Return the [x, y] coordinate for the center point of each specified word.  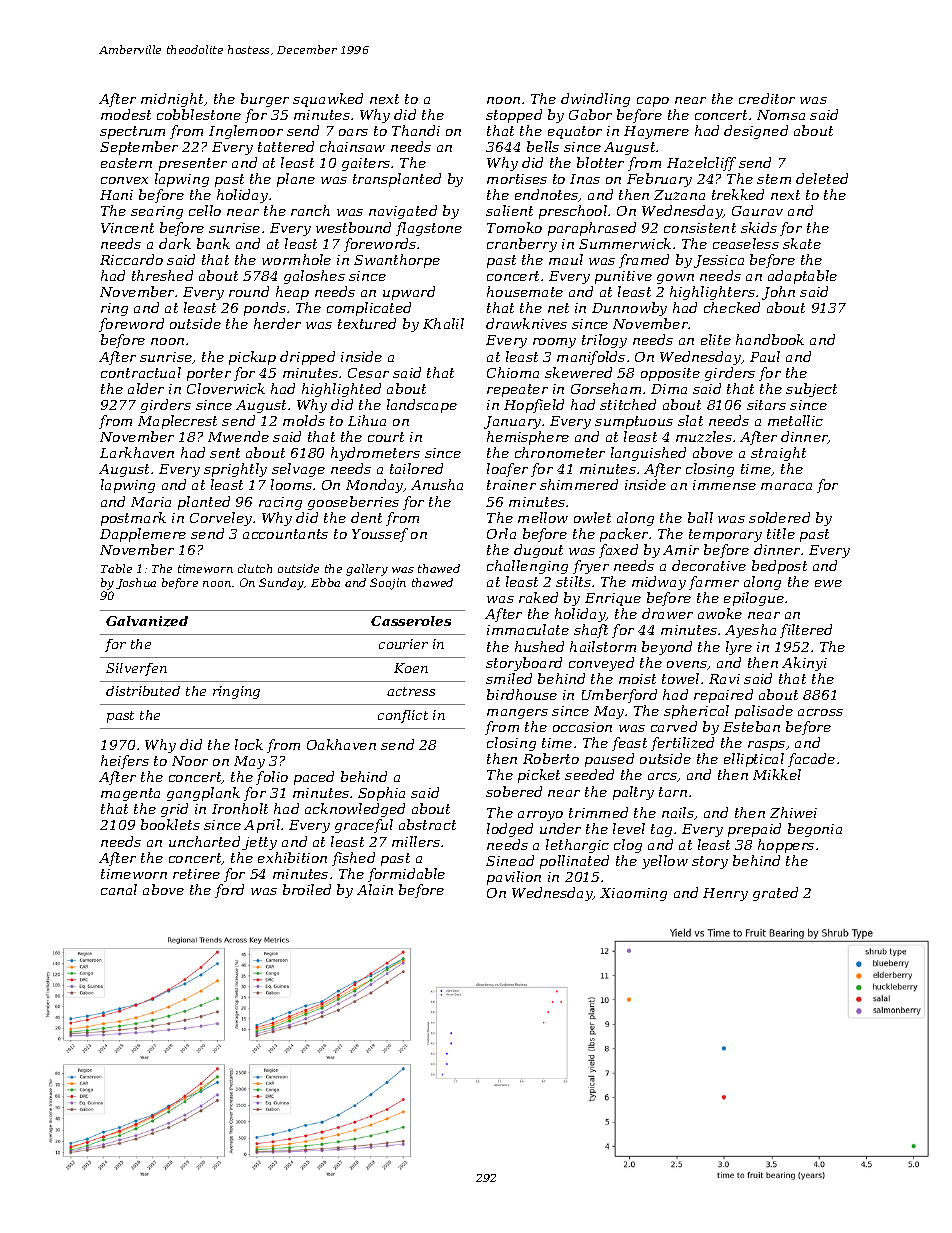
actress [411, 691]
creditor [767, 98]
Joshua [136, 583]
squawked [328, 100]
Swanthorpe [397, 261]
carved [674, 726]
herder [277, 323]
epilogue [754, 599]
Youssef [380, 535]
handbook [770, 339]
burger [265, 100]
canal [119, 889]
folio [272, 778]
